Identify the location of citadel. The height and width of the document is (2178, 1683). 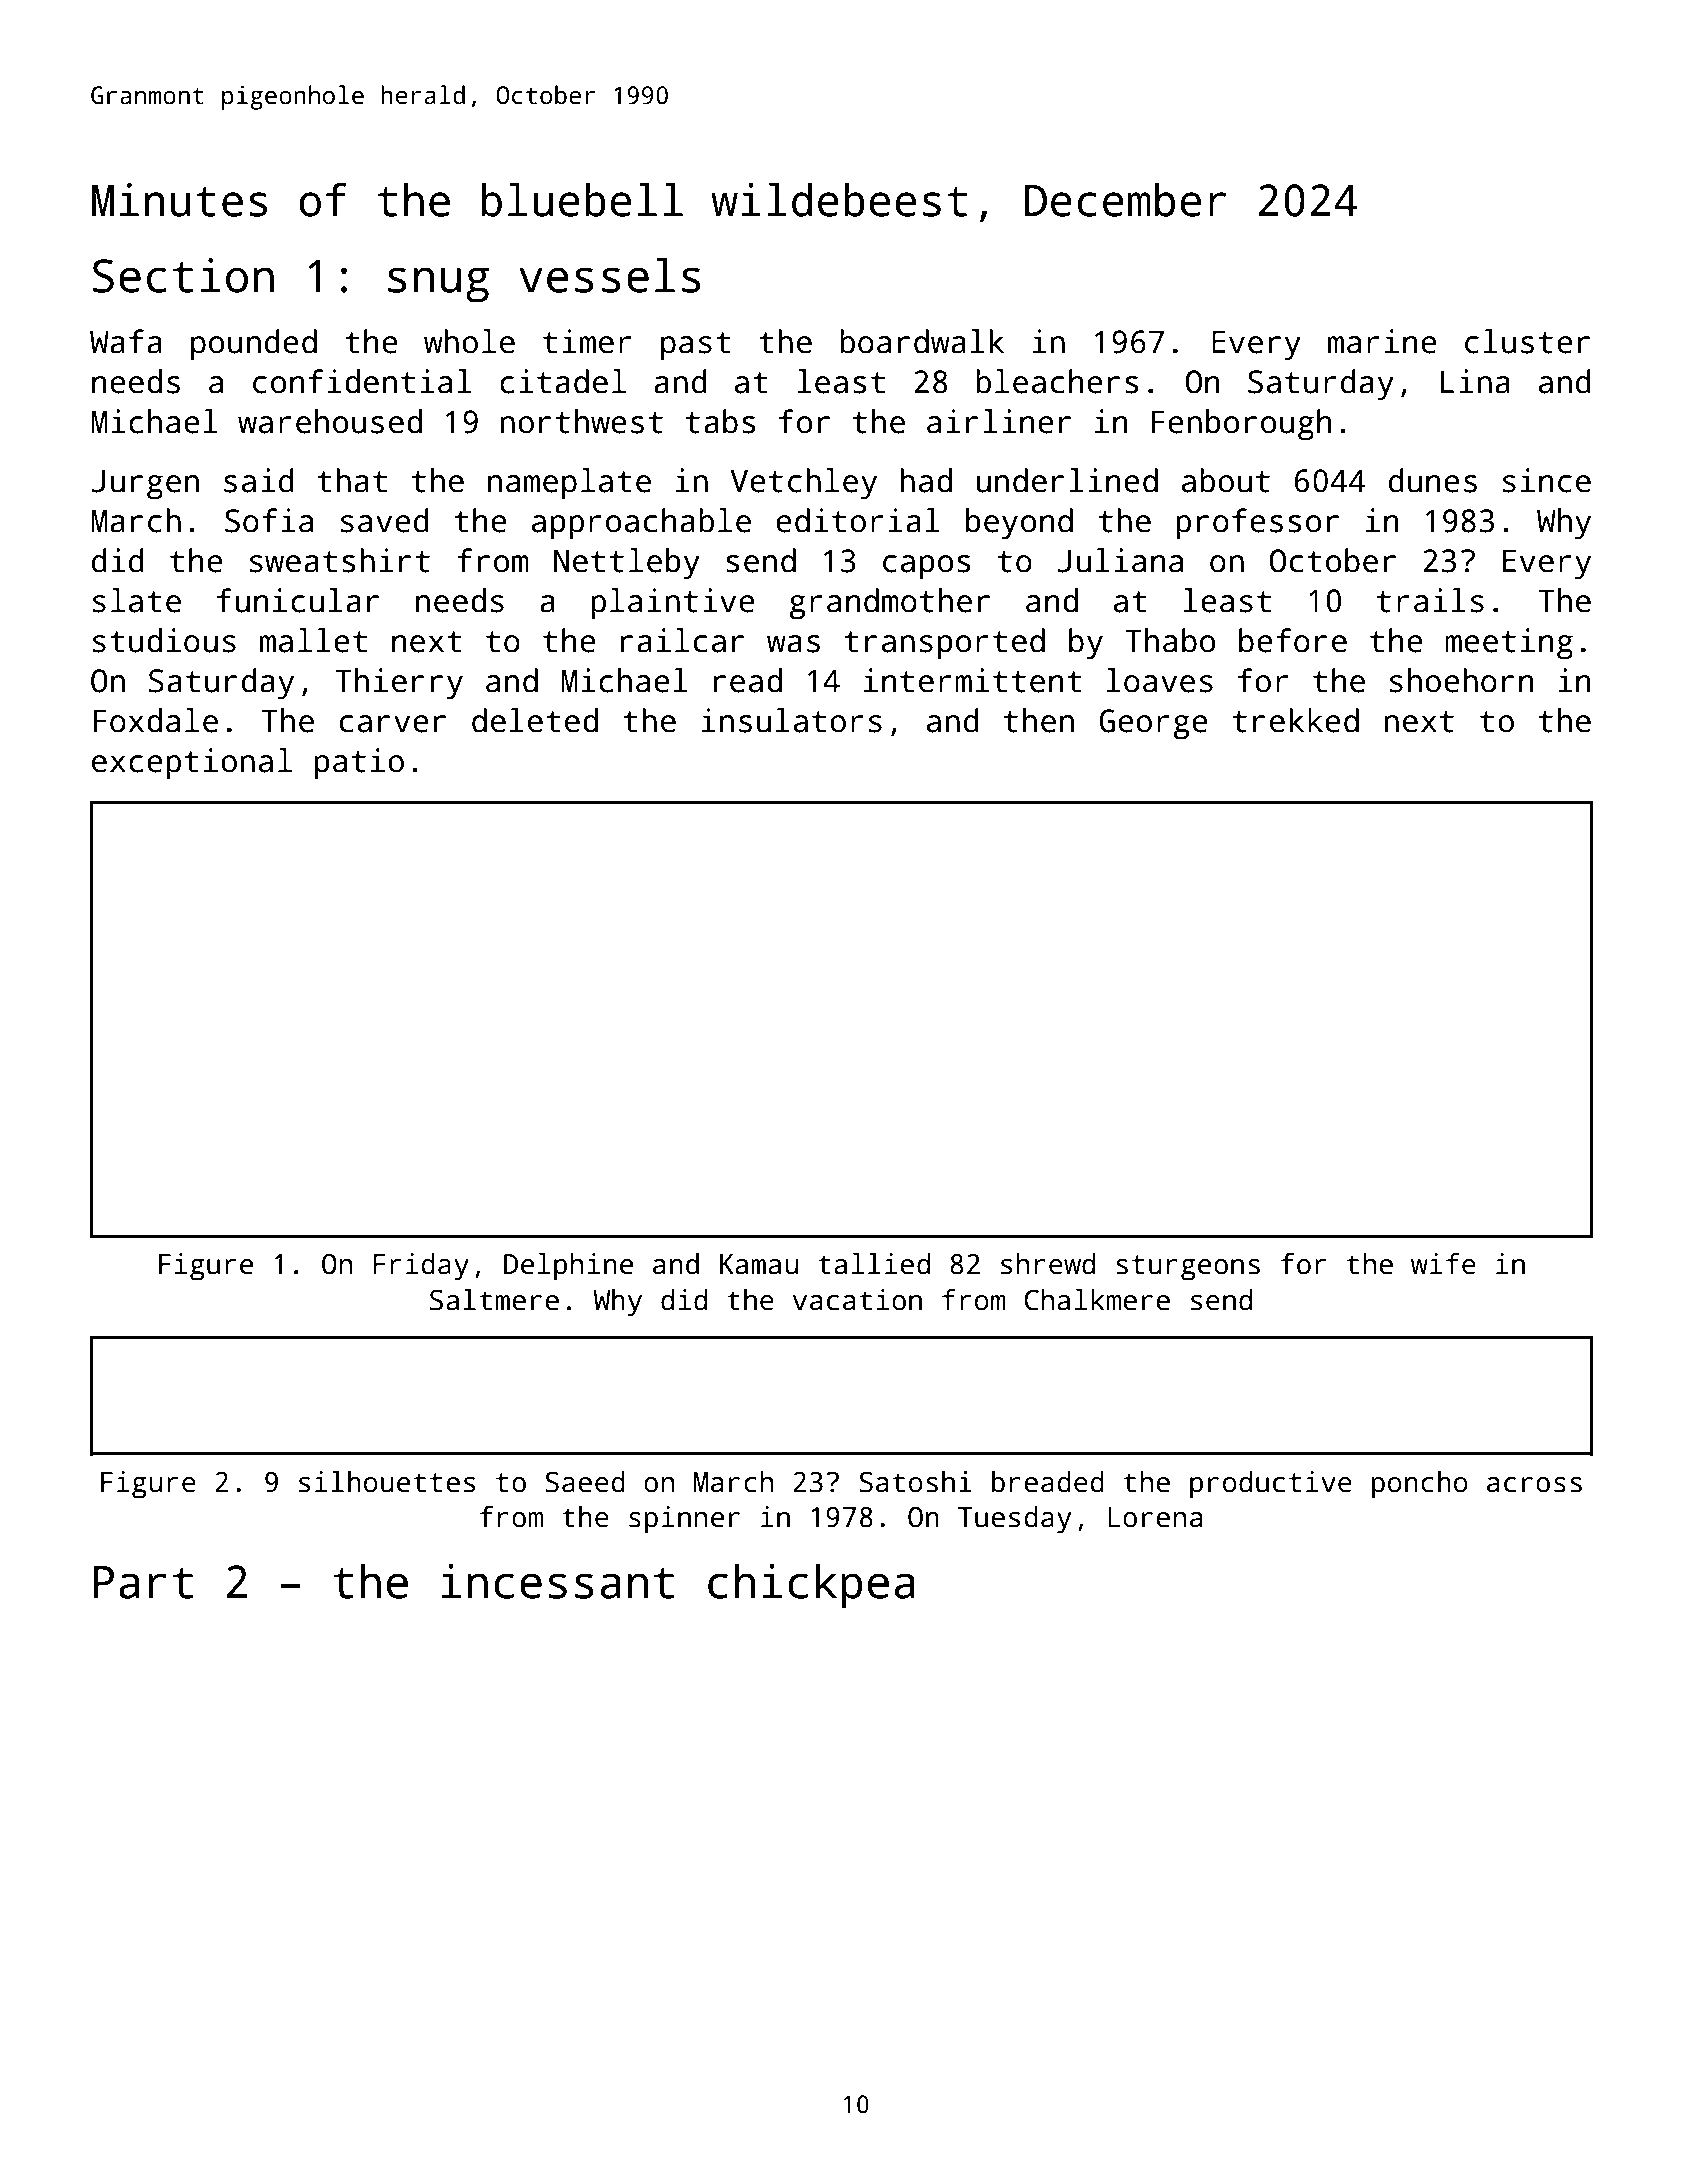
(563, 381).
